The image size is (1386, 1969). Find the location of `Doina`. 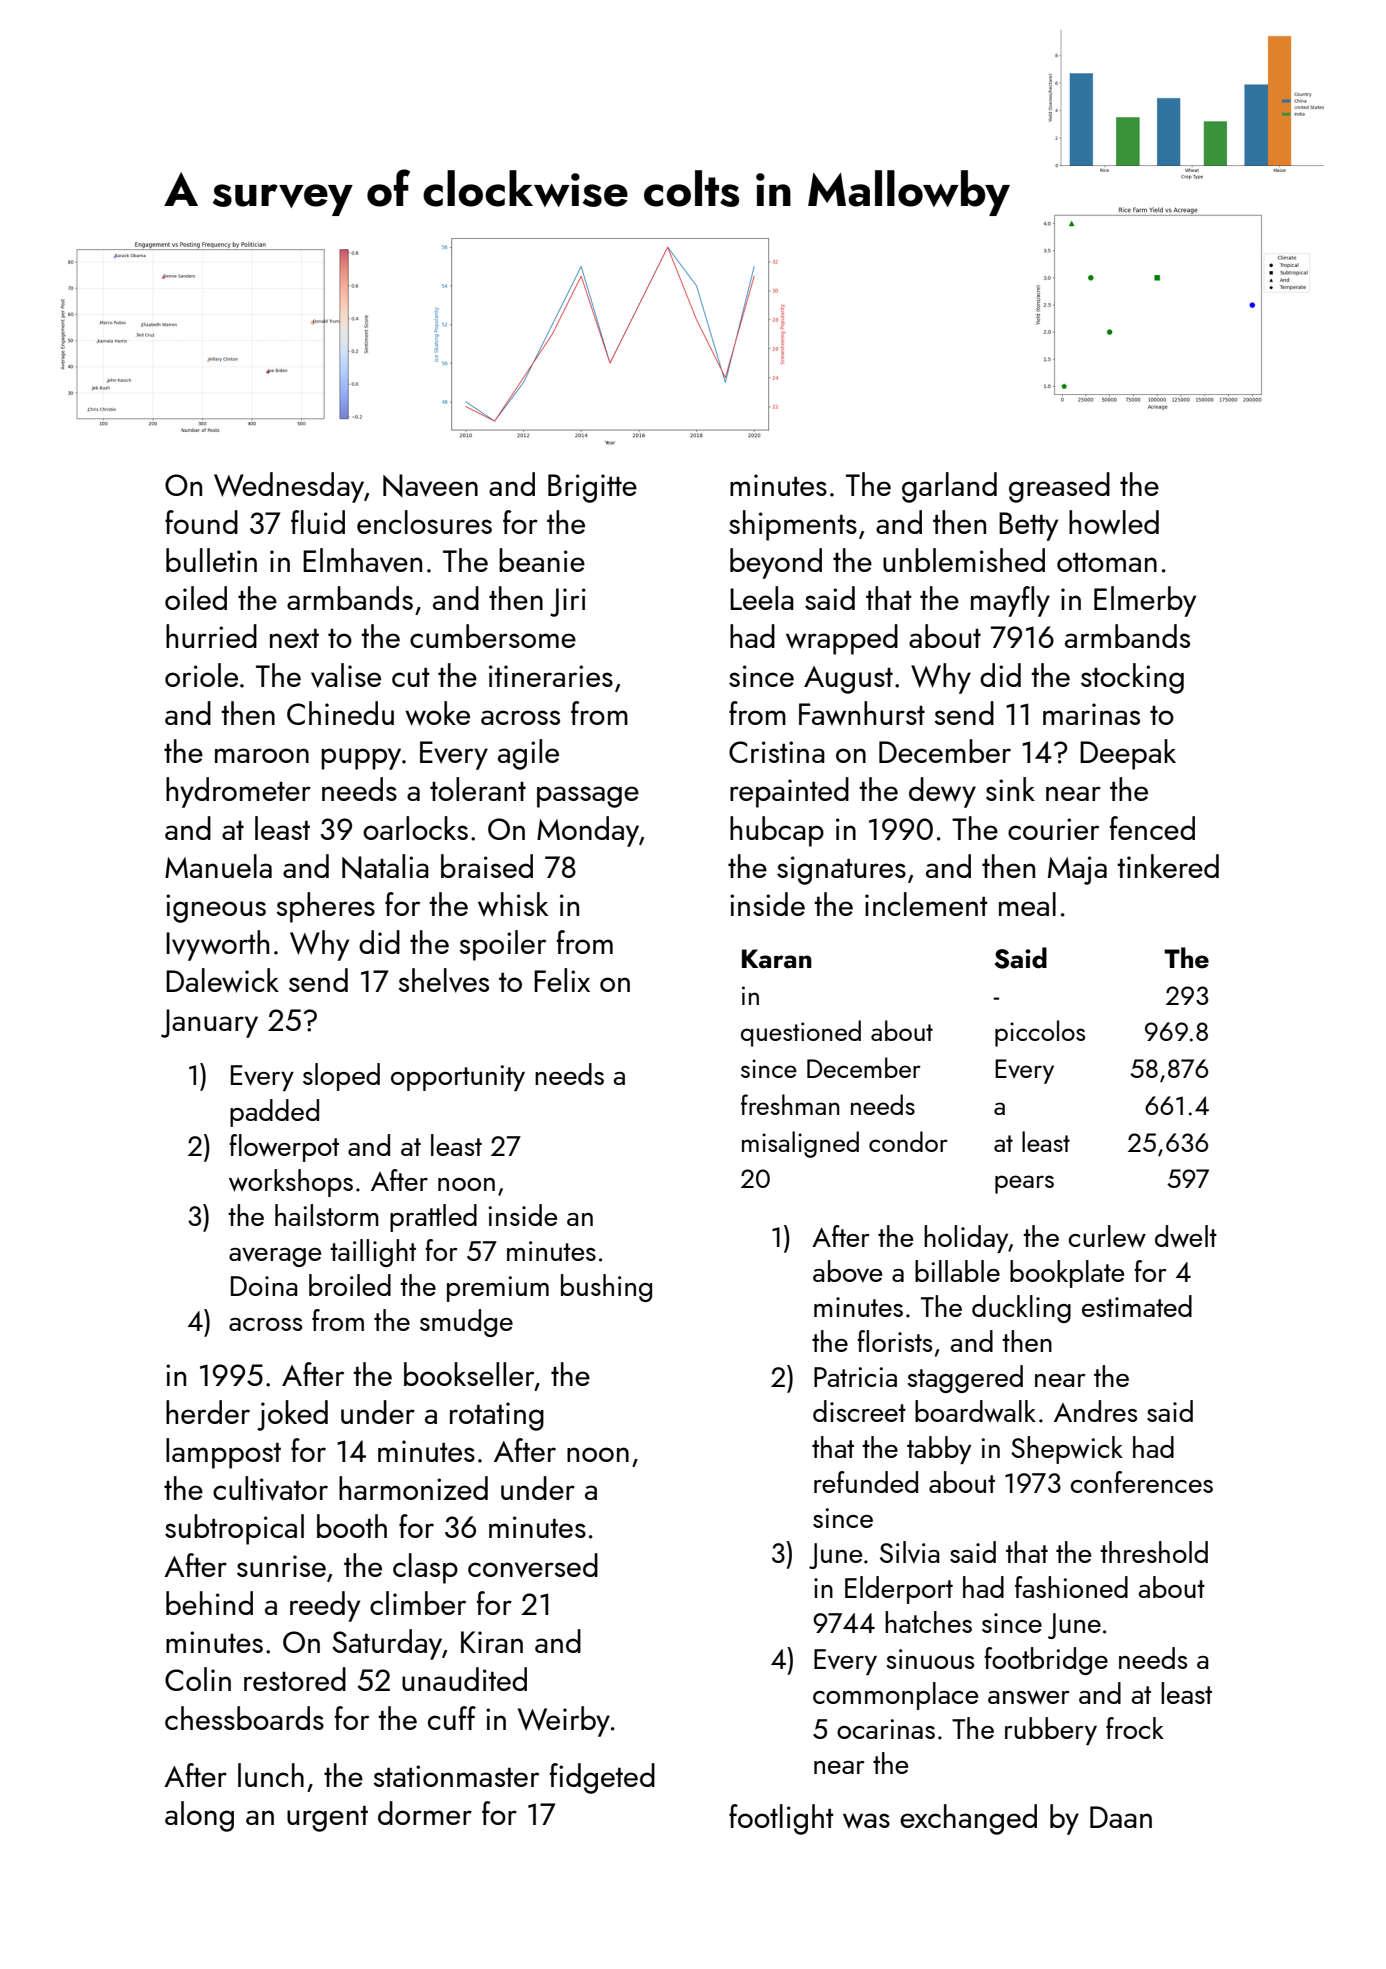

Doina is located at coordinates (264, 1286).
